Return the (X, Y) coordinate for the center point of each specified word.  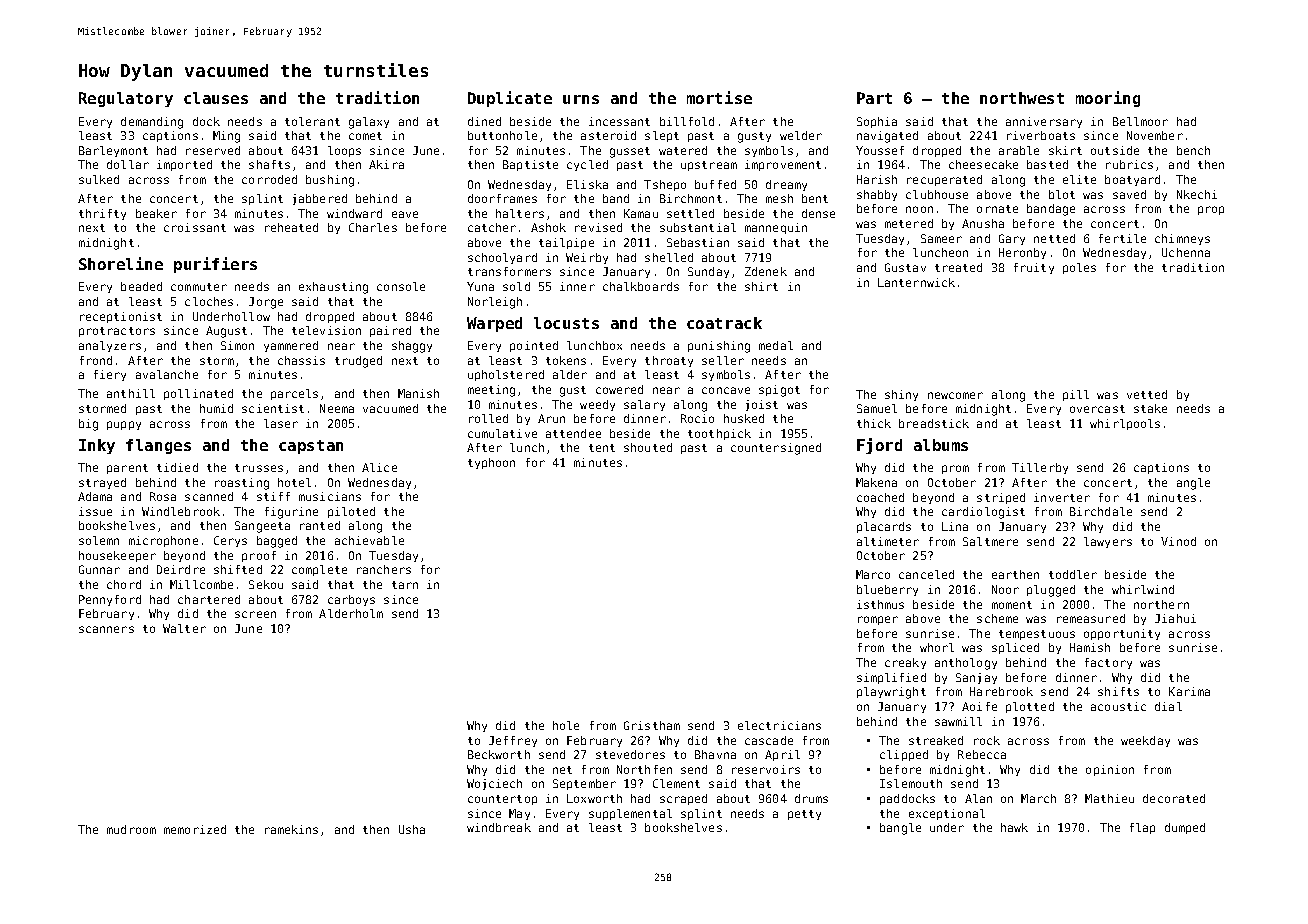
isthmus (880, 604)
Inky (97, 446)
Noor (1005, 589)
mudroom (131, 829)
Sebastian (698, 242)
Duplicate (510, 99)
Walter (184, 628)
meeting (491, 391)
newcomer (955, 395)
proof (259, 556)
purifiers (215, 265)
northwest (1022, 98)
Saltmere (990, 541)
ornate (997, 209)
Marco (873, 574)
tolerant (312, 121)
